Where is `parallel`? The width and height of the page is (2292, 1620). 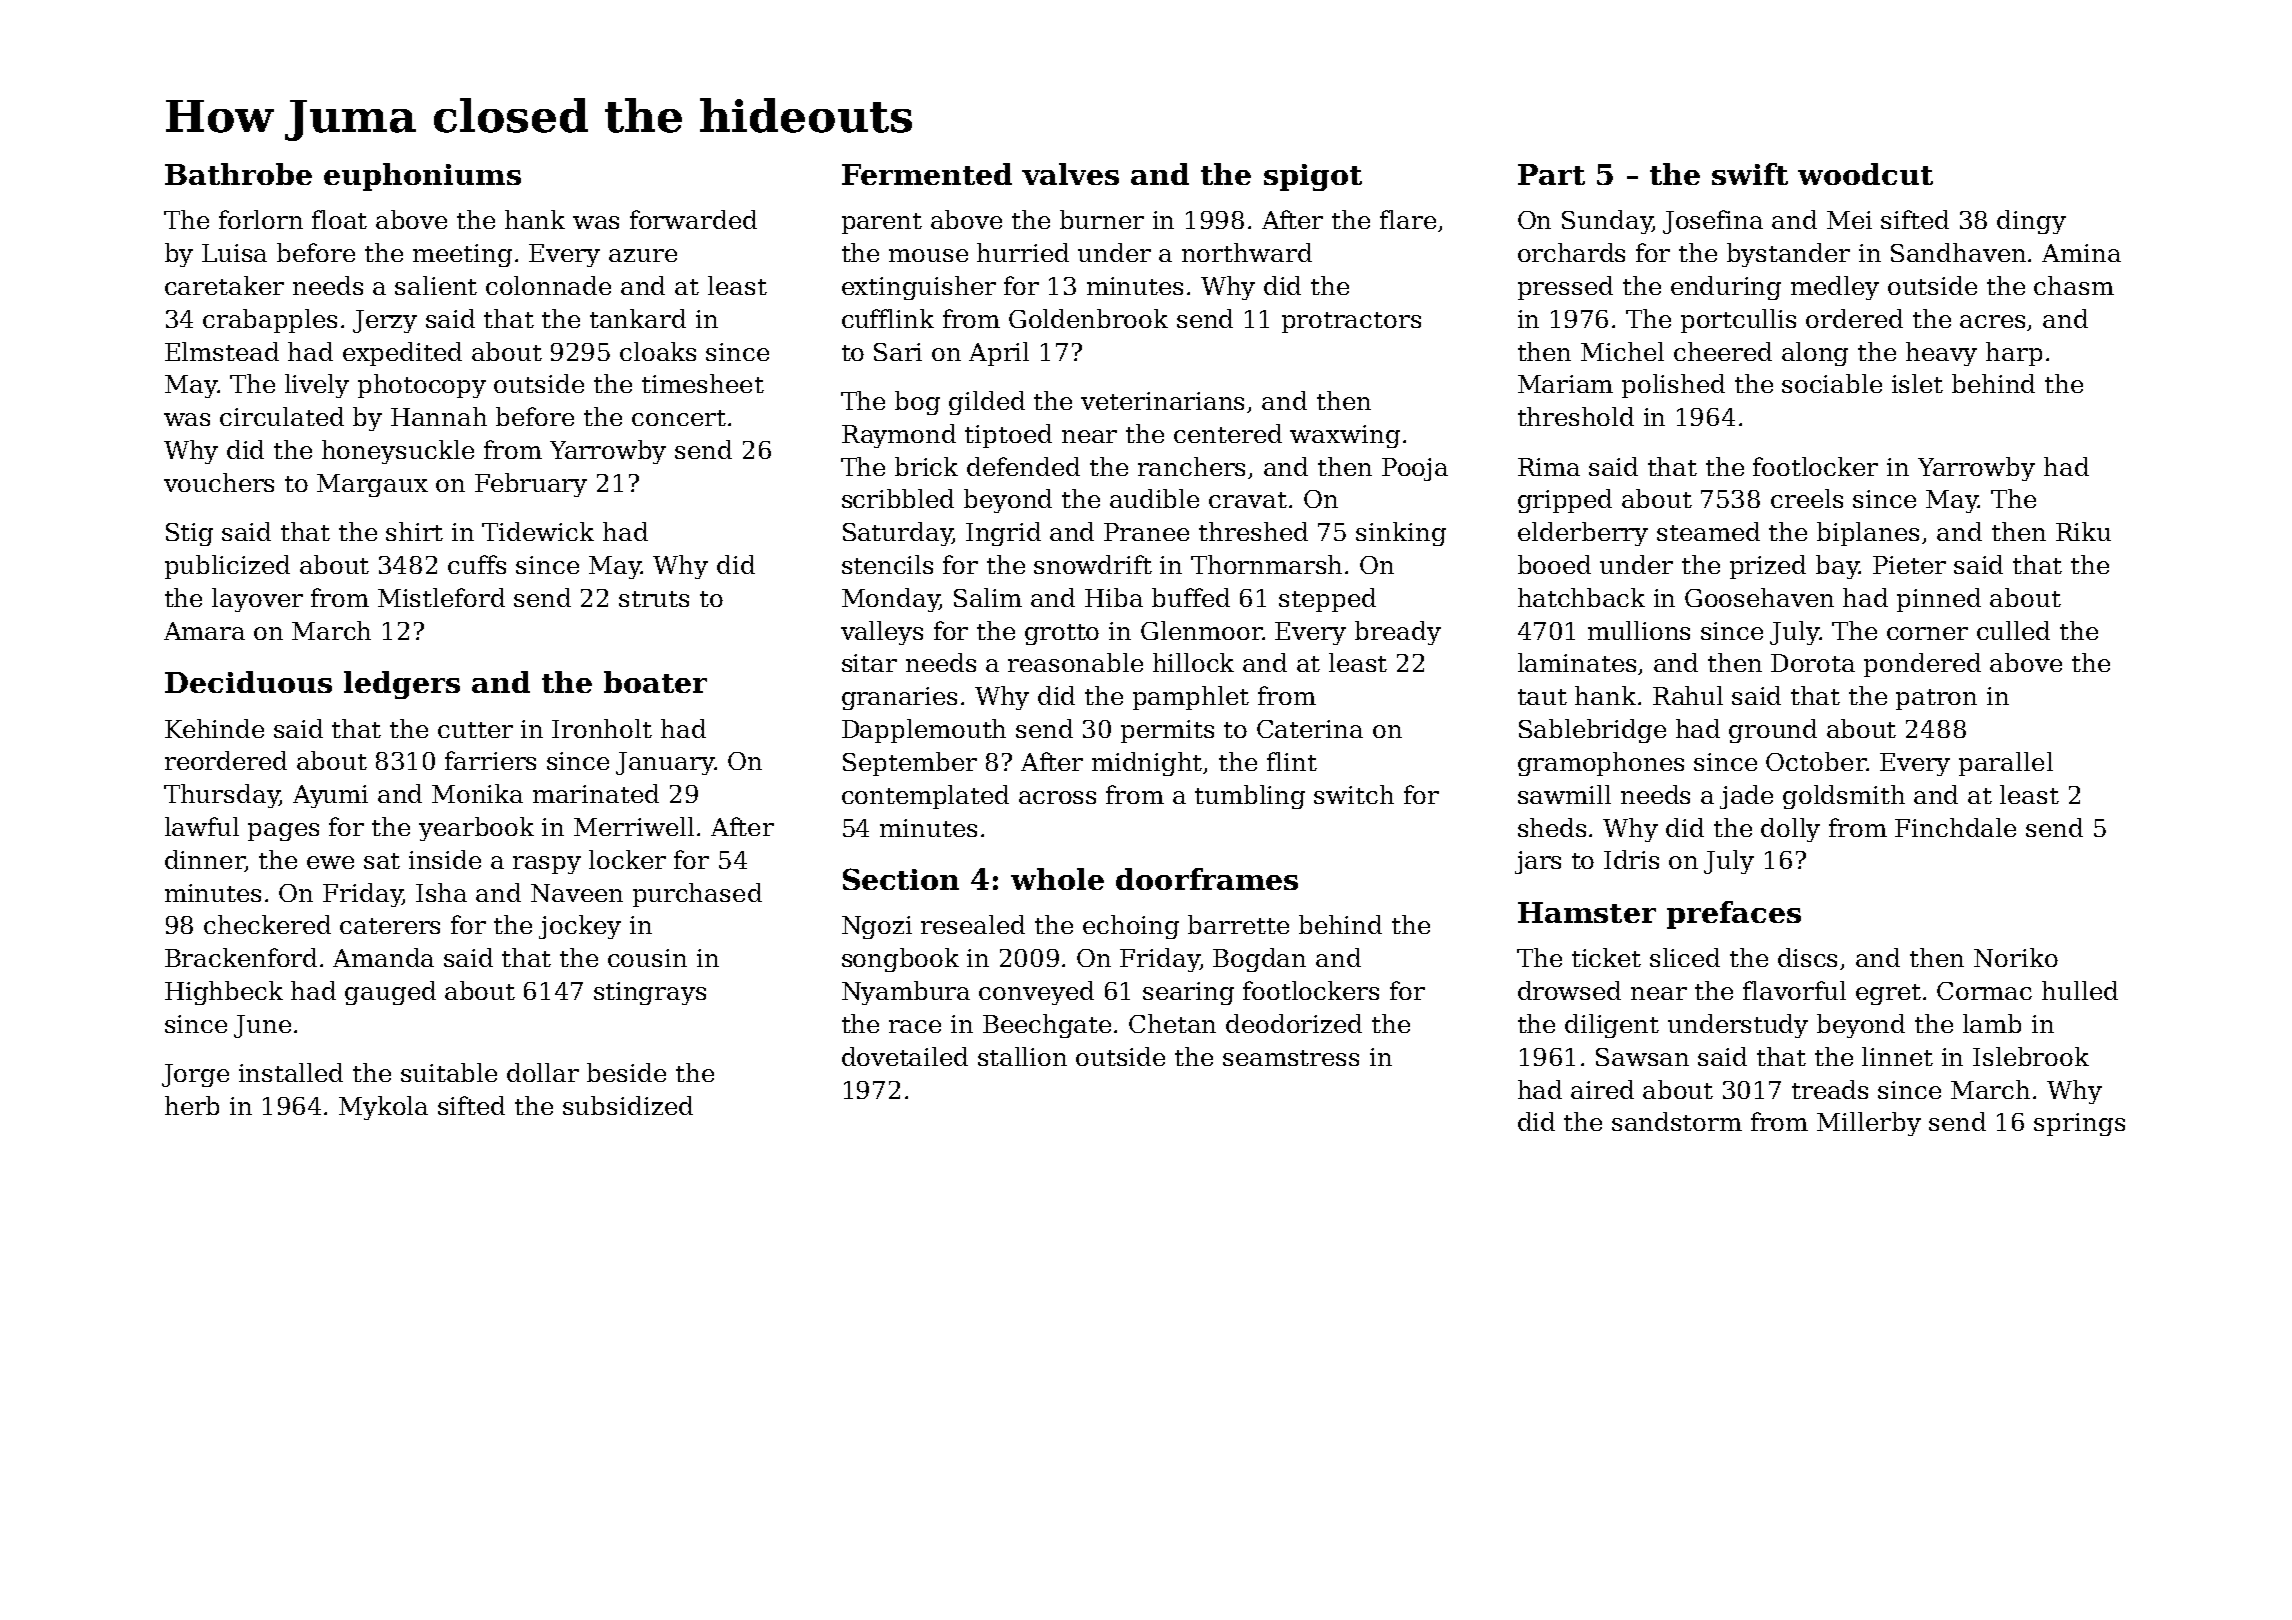 parallel is located at coordinates (2006, 764).
